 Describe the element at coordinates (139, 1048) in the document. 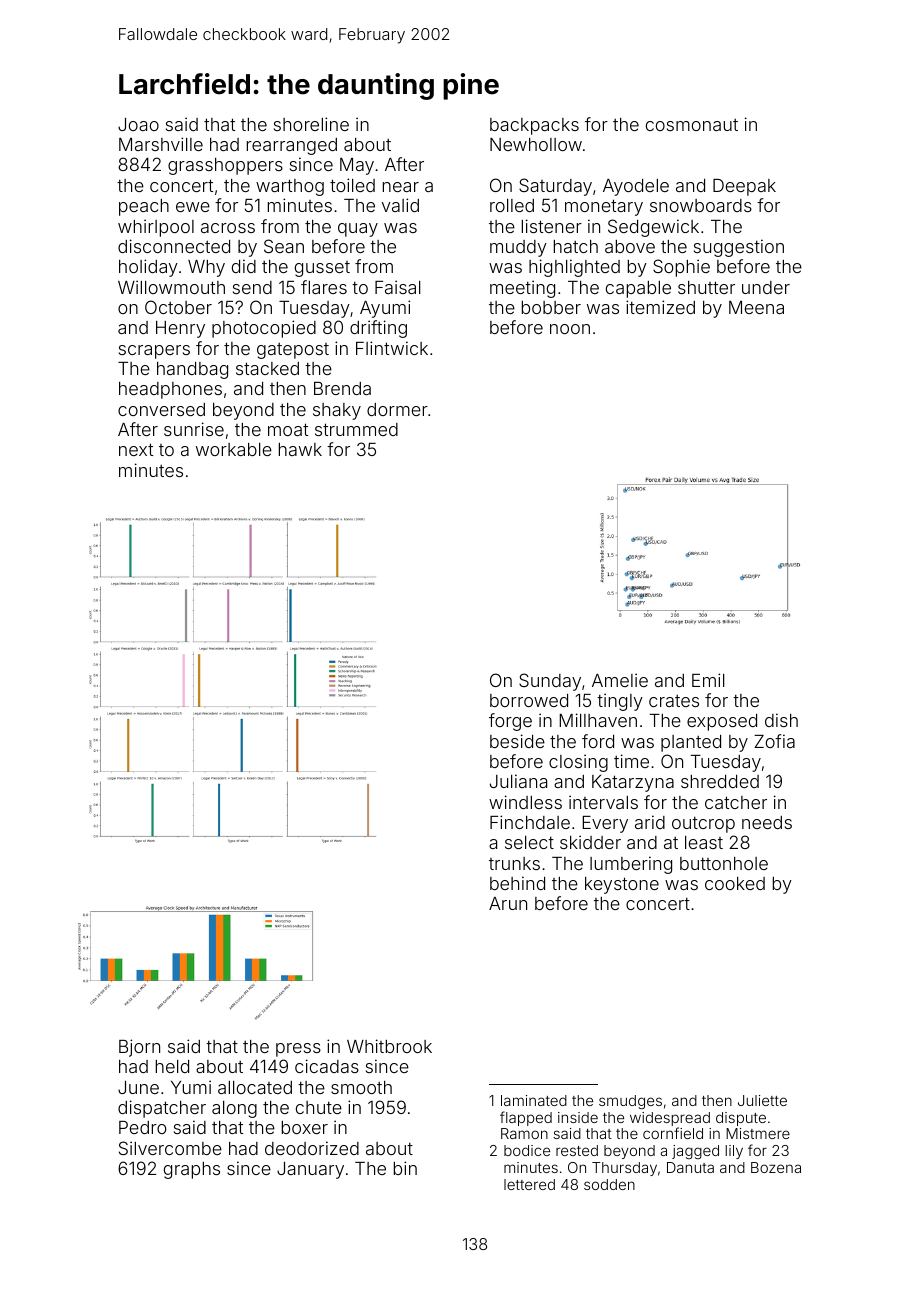

I see `Bjorn` at that location.
